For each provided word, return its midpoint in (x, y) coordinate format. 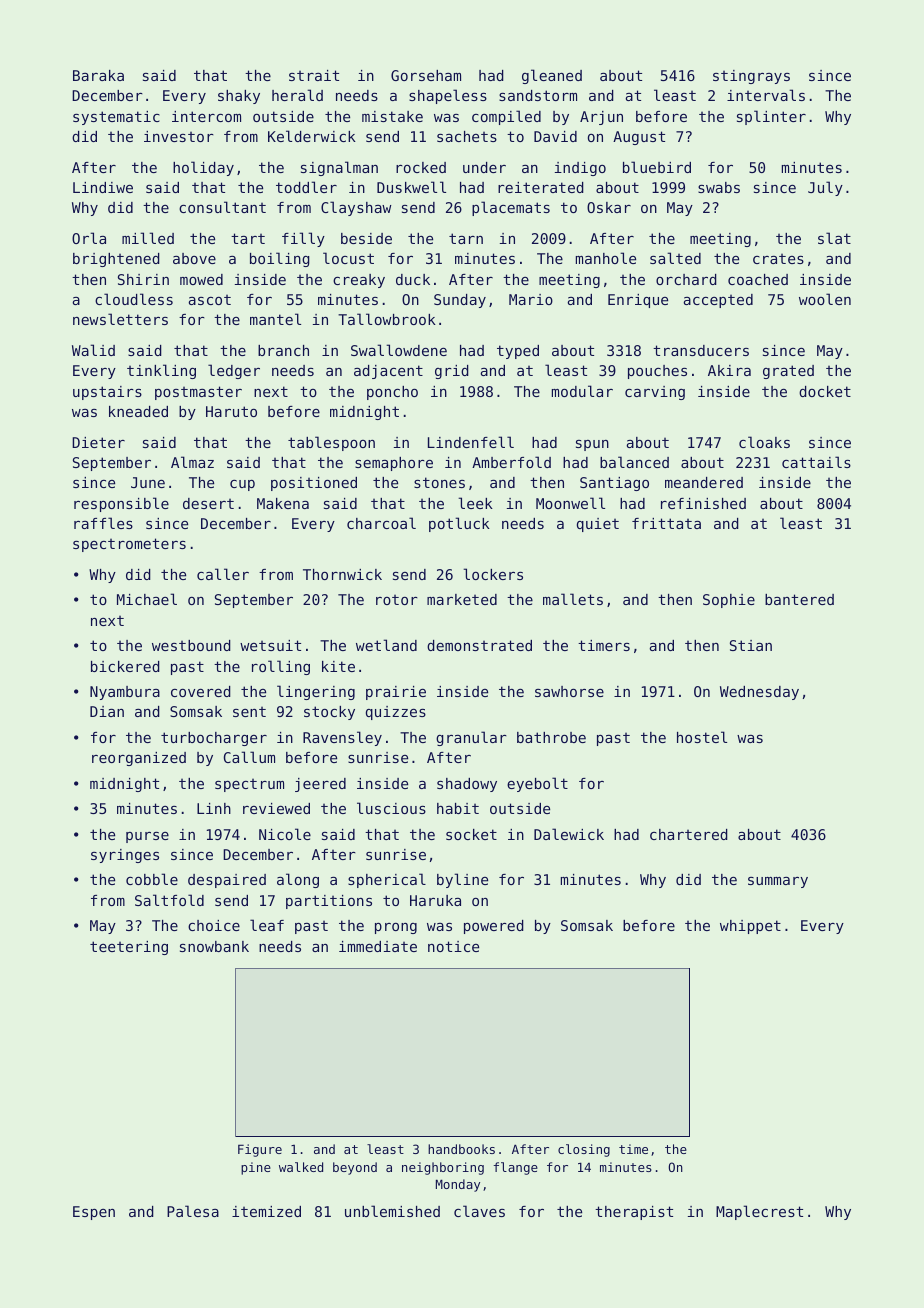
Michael (147, 599)
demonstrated (479, 645)
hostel (702, 737)
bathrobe (551, 737)
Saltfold (169, 900)
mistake (392, 116)
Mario (531, 299)
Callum (249, 757)
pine (256, 1168)
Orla (89, 238)
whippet (750, 927)
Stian (751, 645)
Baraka (98, 75)
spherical (387, 880)
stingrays (751, 77)
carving (655, 393)
